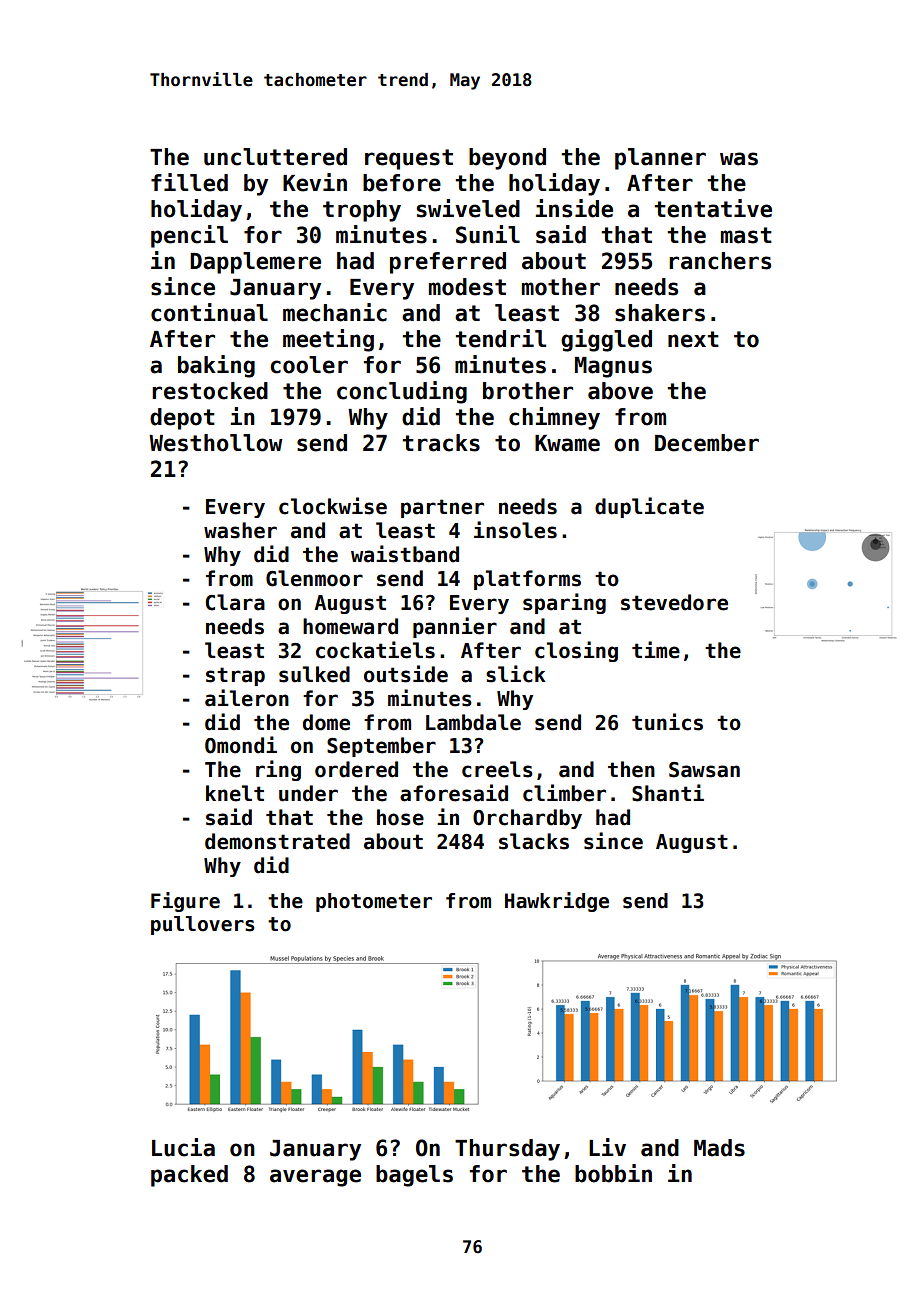  I want to click on Sawsan, so click(704, 770).
